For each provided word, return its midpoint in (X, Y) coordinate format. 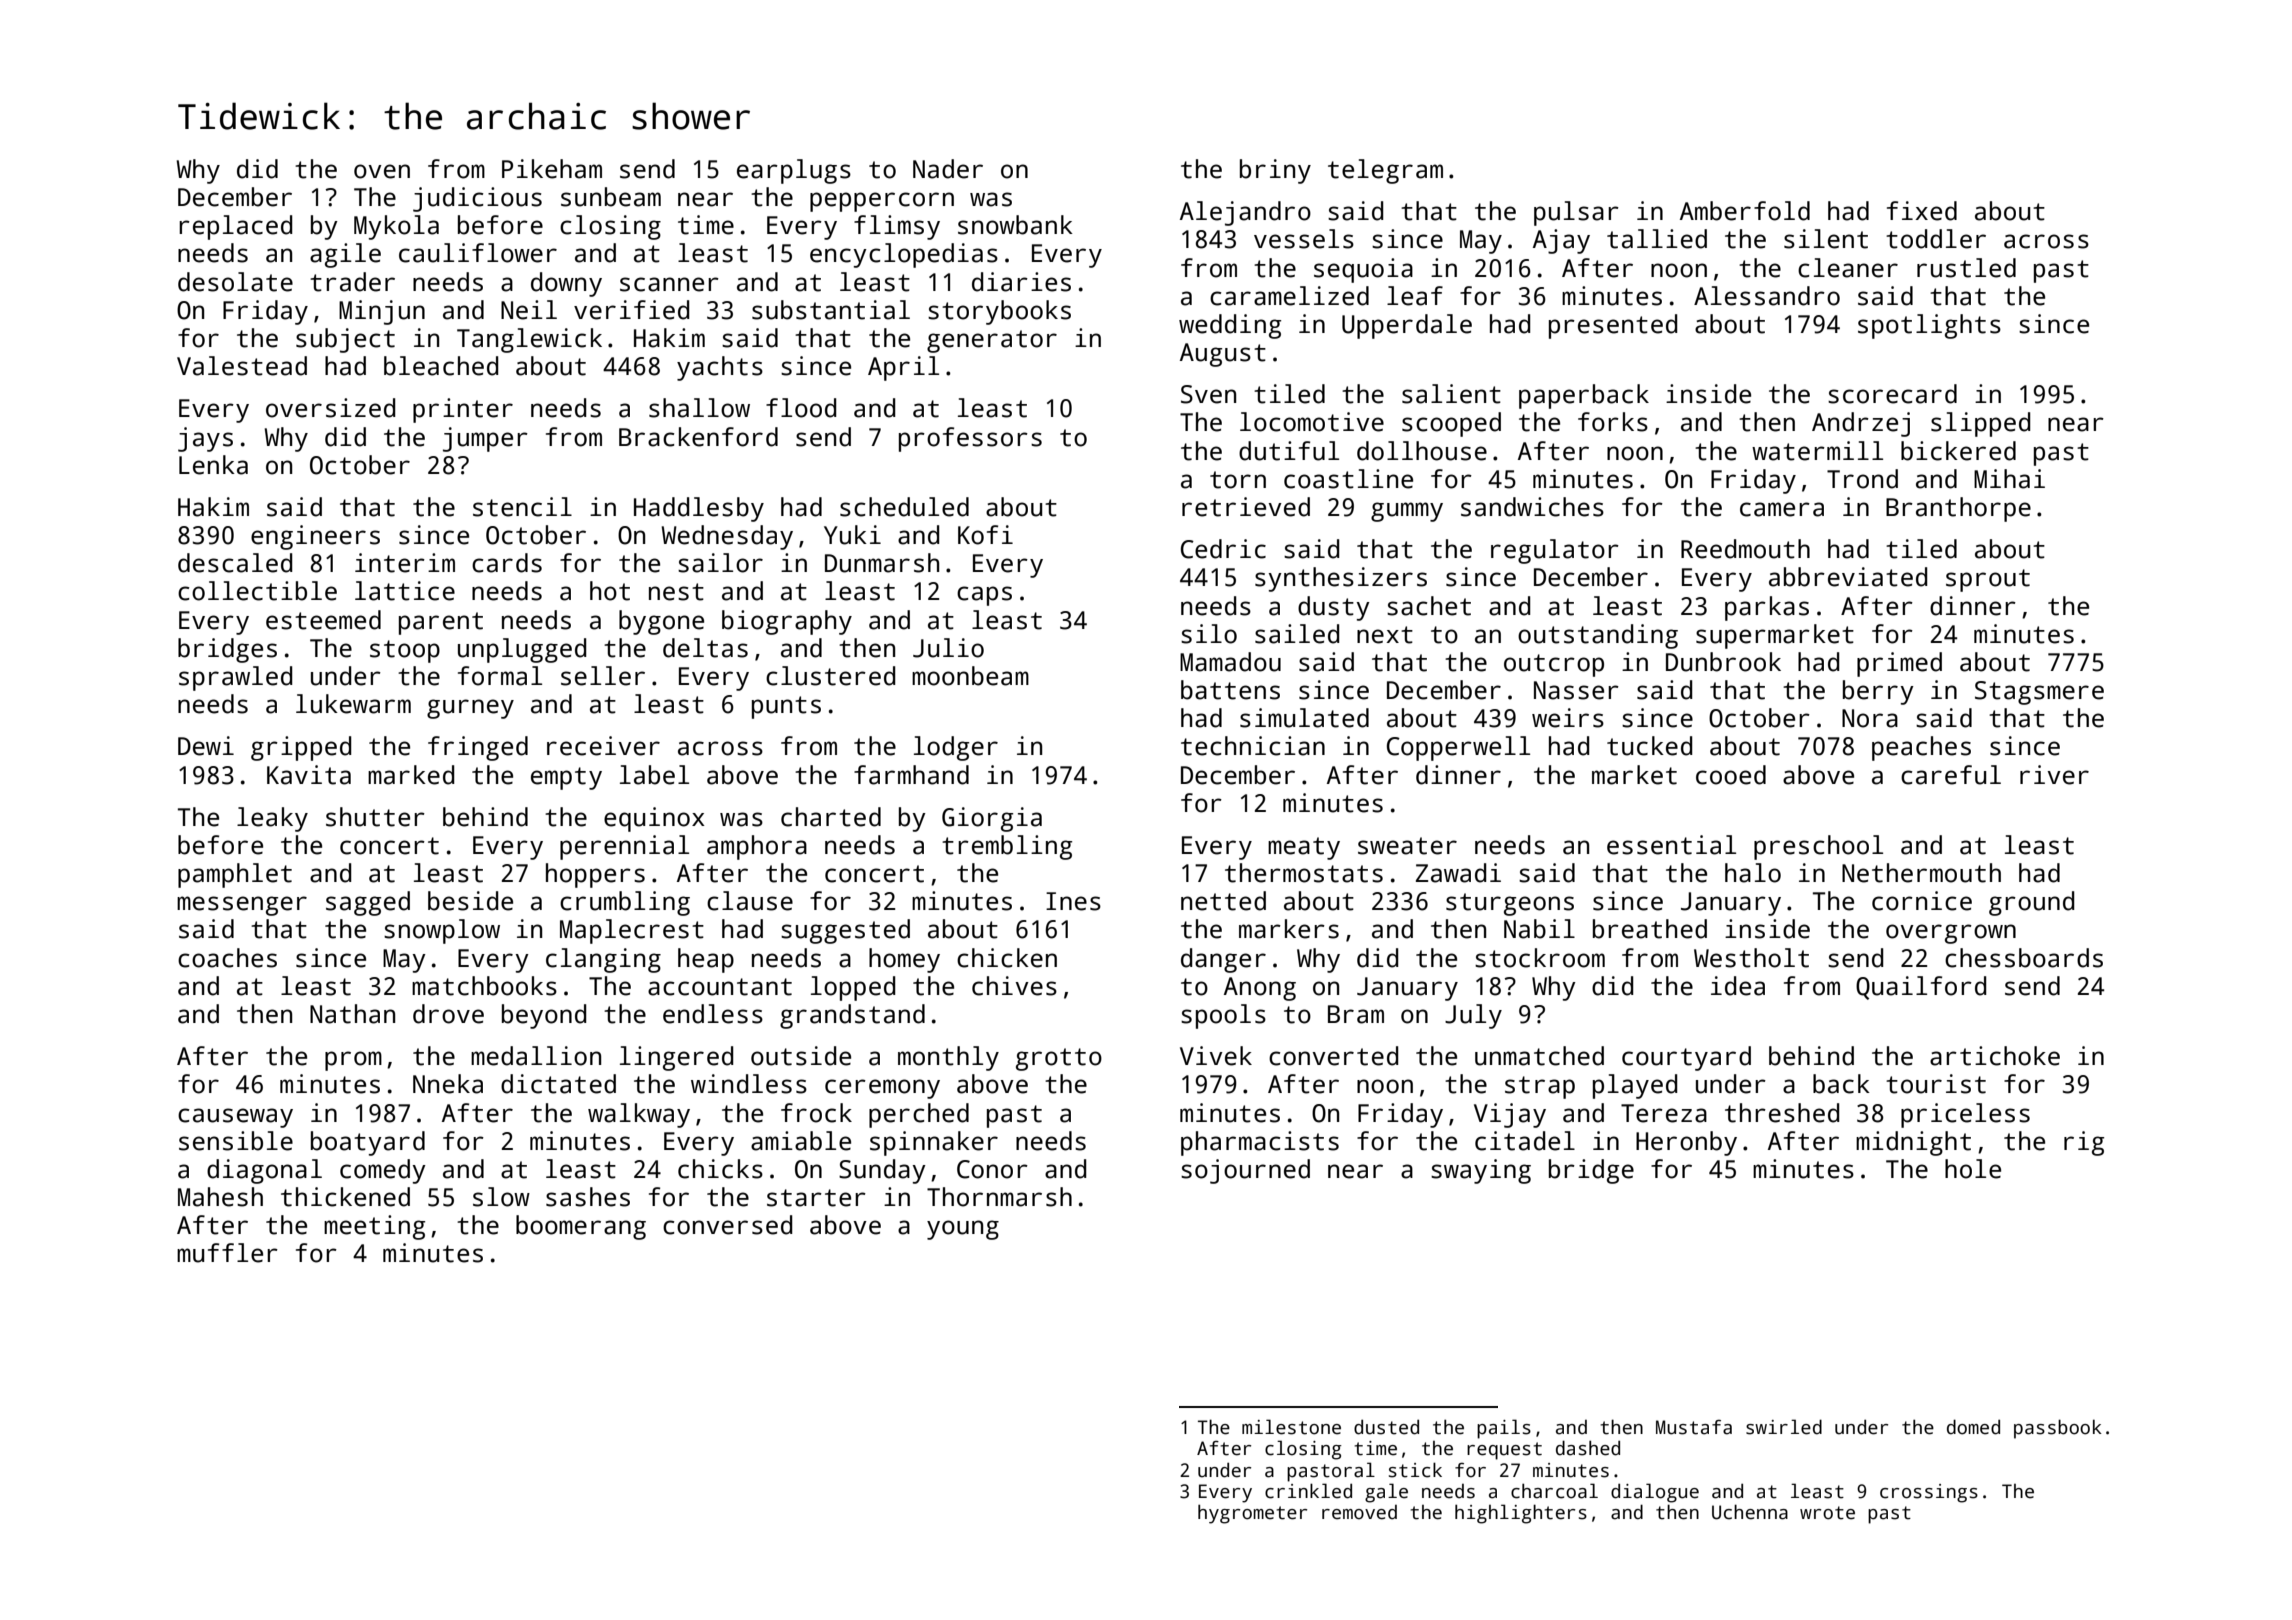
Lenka (213, 465)
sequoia (1363, 270)
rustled (1966, 268)
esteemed (323, 620)
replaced (235, 227)
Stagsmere (2039, 693)
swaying (1481, 1171)
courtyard (1686, 1058)
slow (501, 1197)
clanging (603, 960)
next (1385, 635)
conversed (727, 1225)
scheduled (904, 507)
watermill (1817, 451)
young (963, 1230)
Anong (1260, 989)
